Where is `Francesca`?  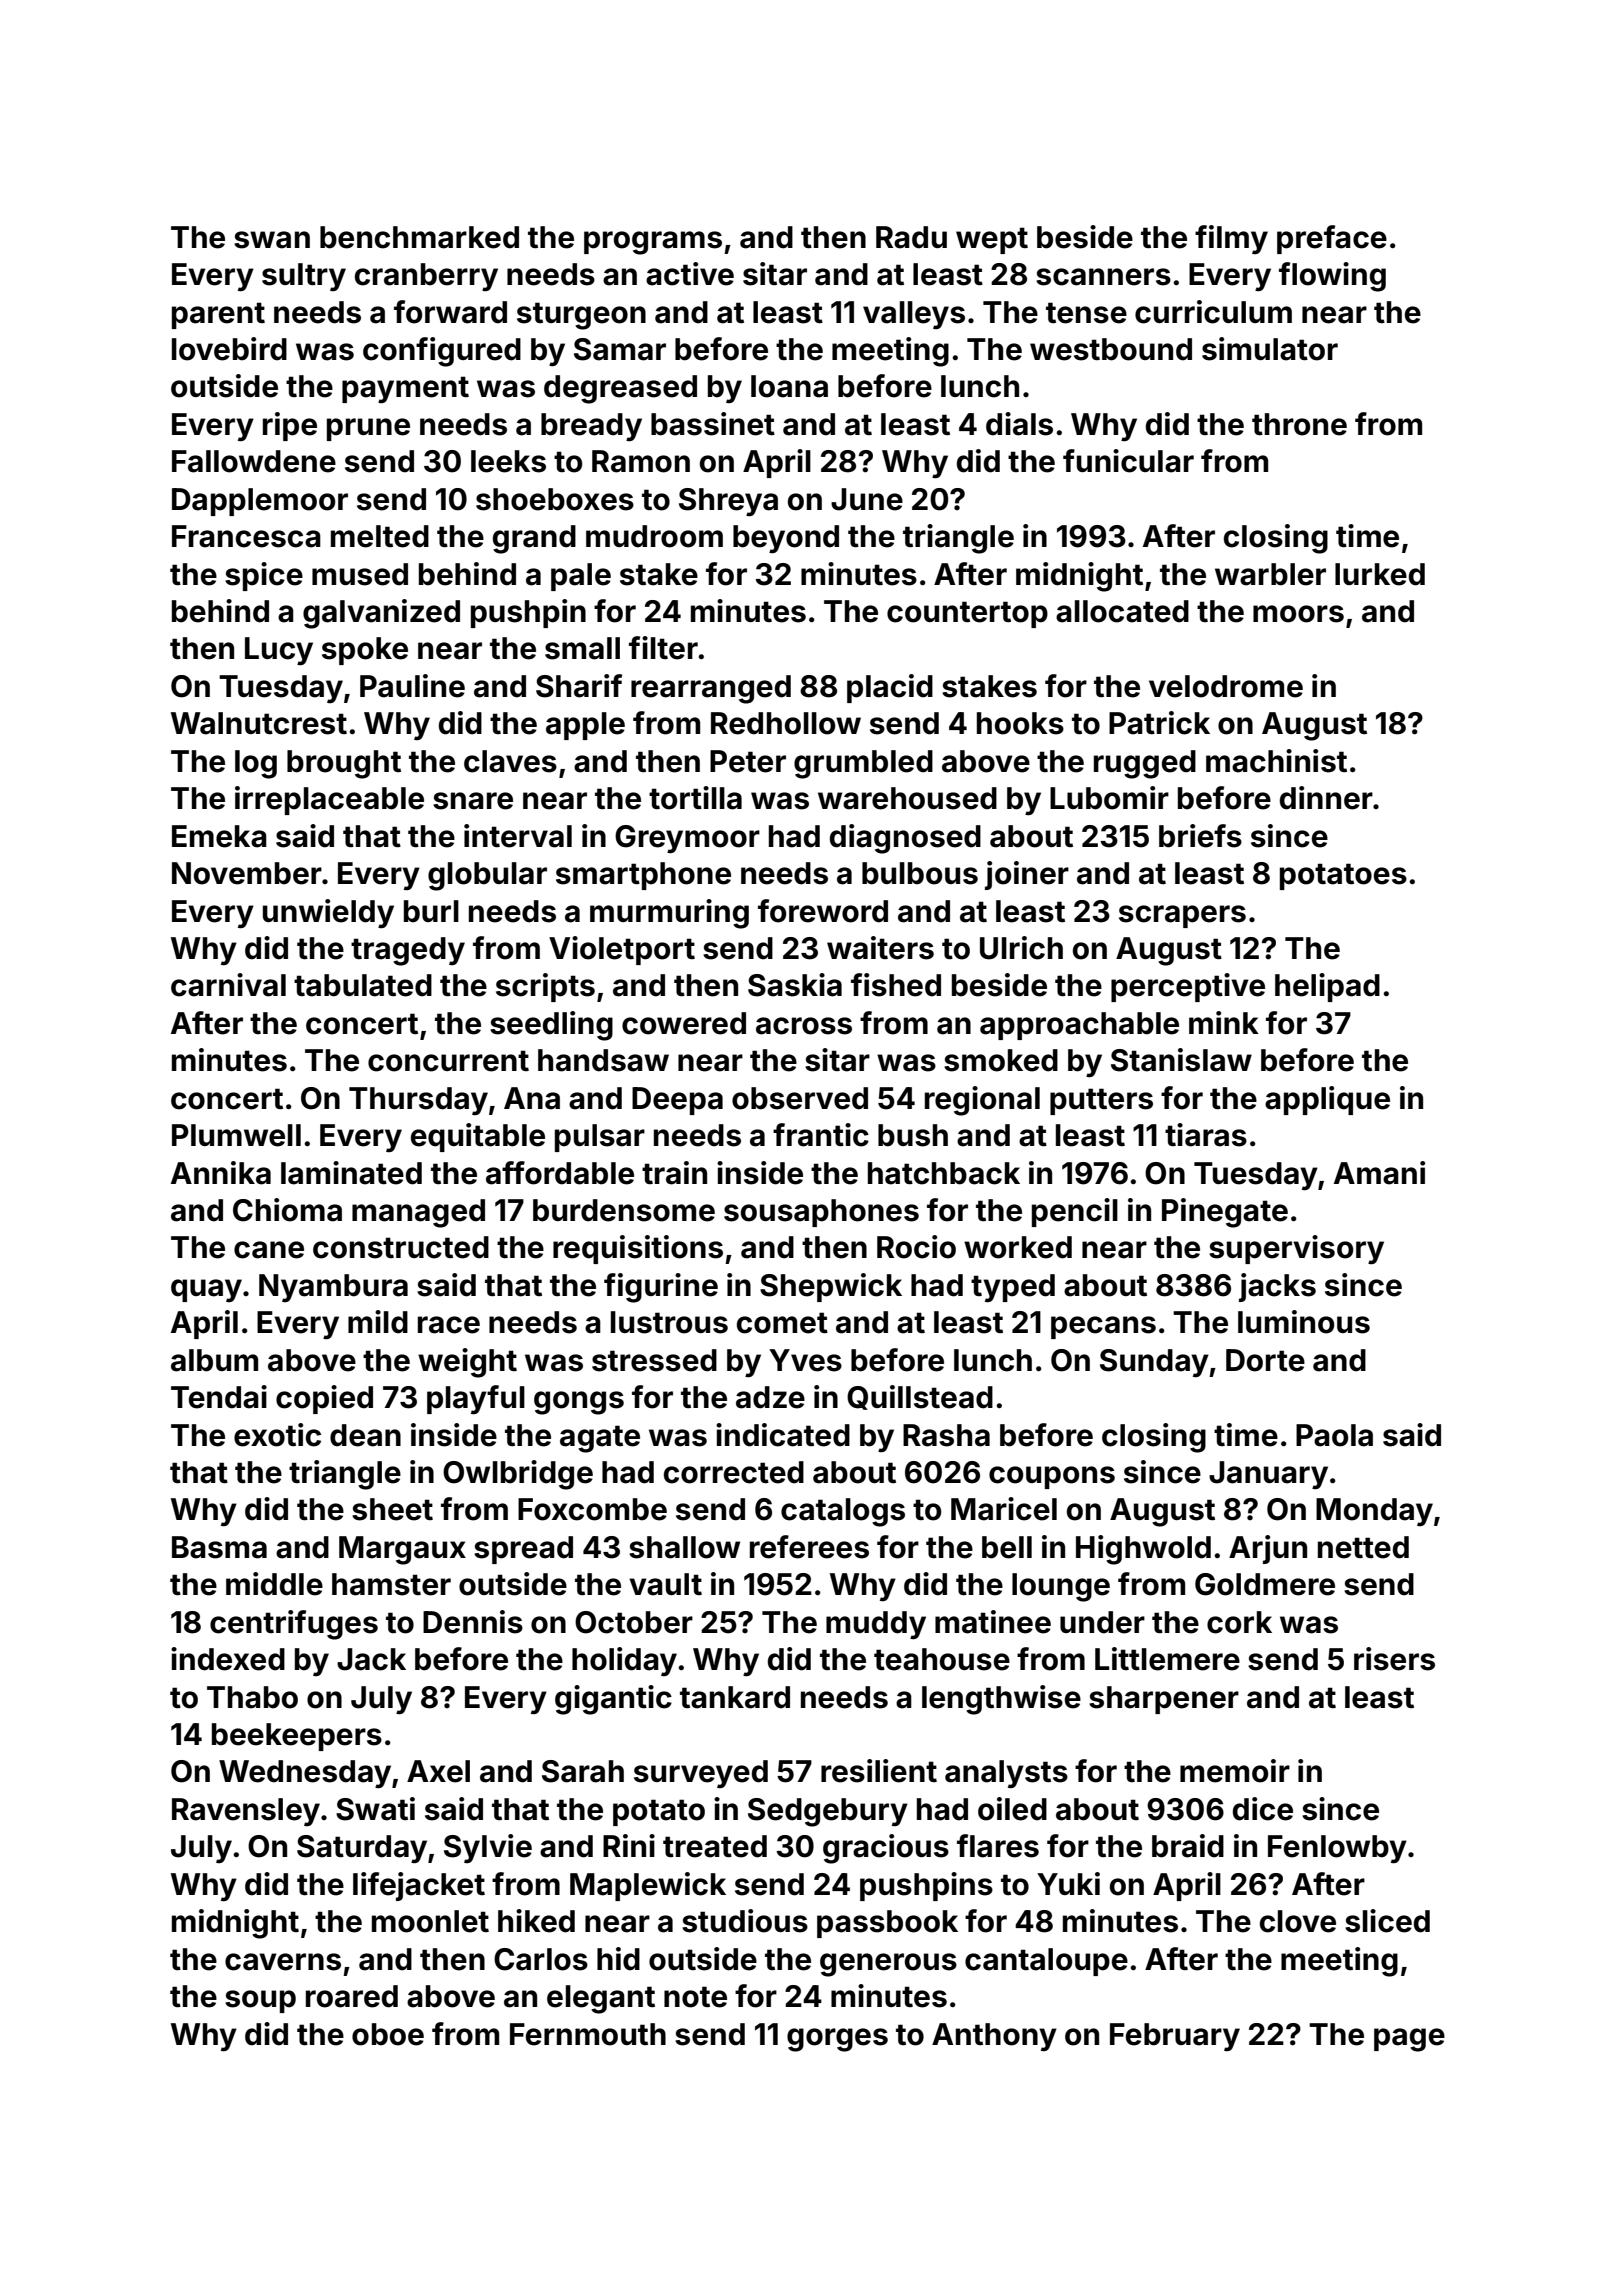
Francesca is located at coordinates (246, 536).
